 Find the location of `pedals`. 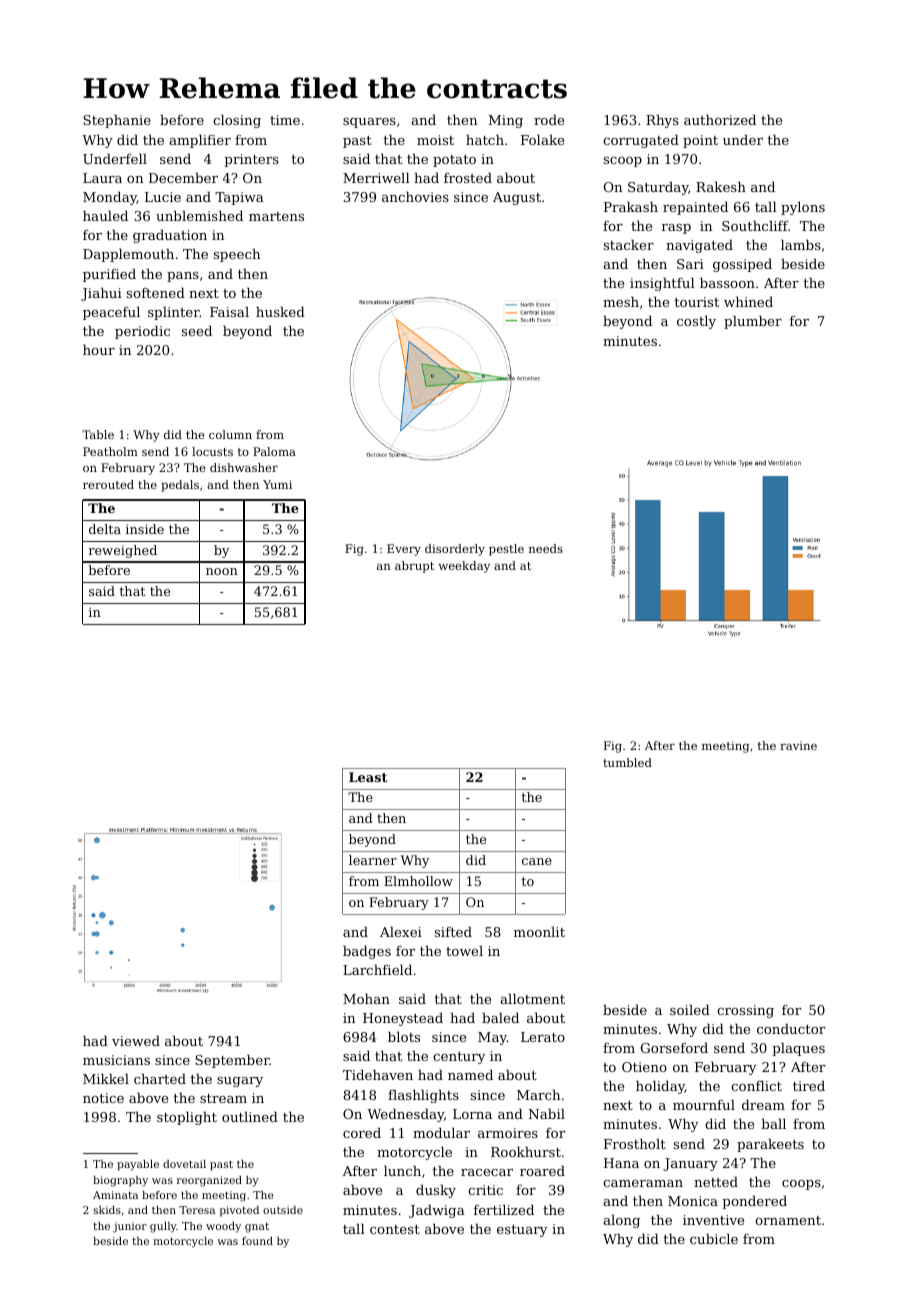

pedals is located at coordinates (180, 486).
